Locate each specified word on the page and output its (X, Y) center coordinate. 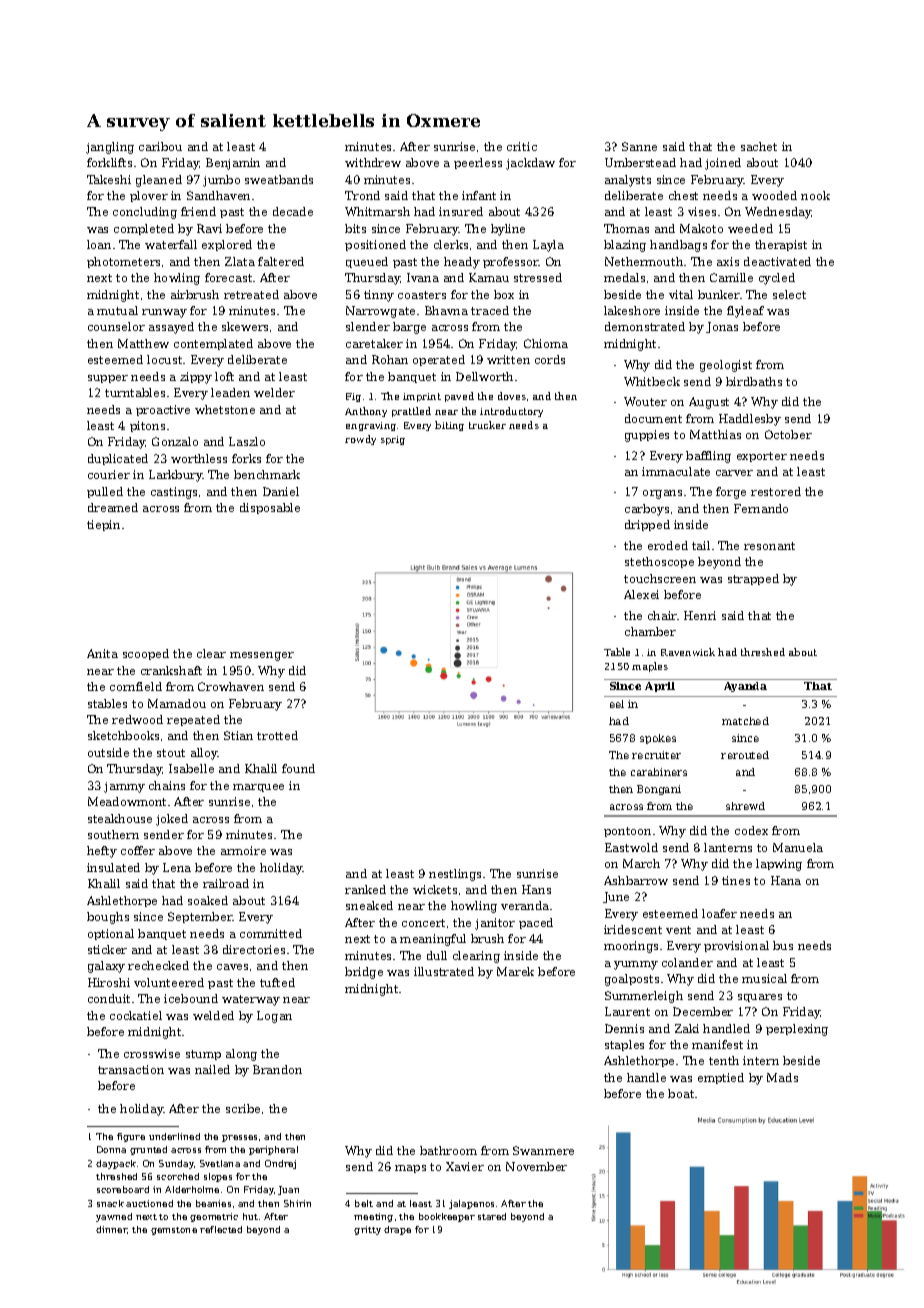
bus (783, 945)
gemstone (174, 1231)
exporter (762, 457)
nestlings (455, 875)
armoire (243, 850)
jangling (110, 148)
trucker (487, 425)
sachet (759, 146)
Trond (362, 195)
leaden (230, 392)
